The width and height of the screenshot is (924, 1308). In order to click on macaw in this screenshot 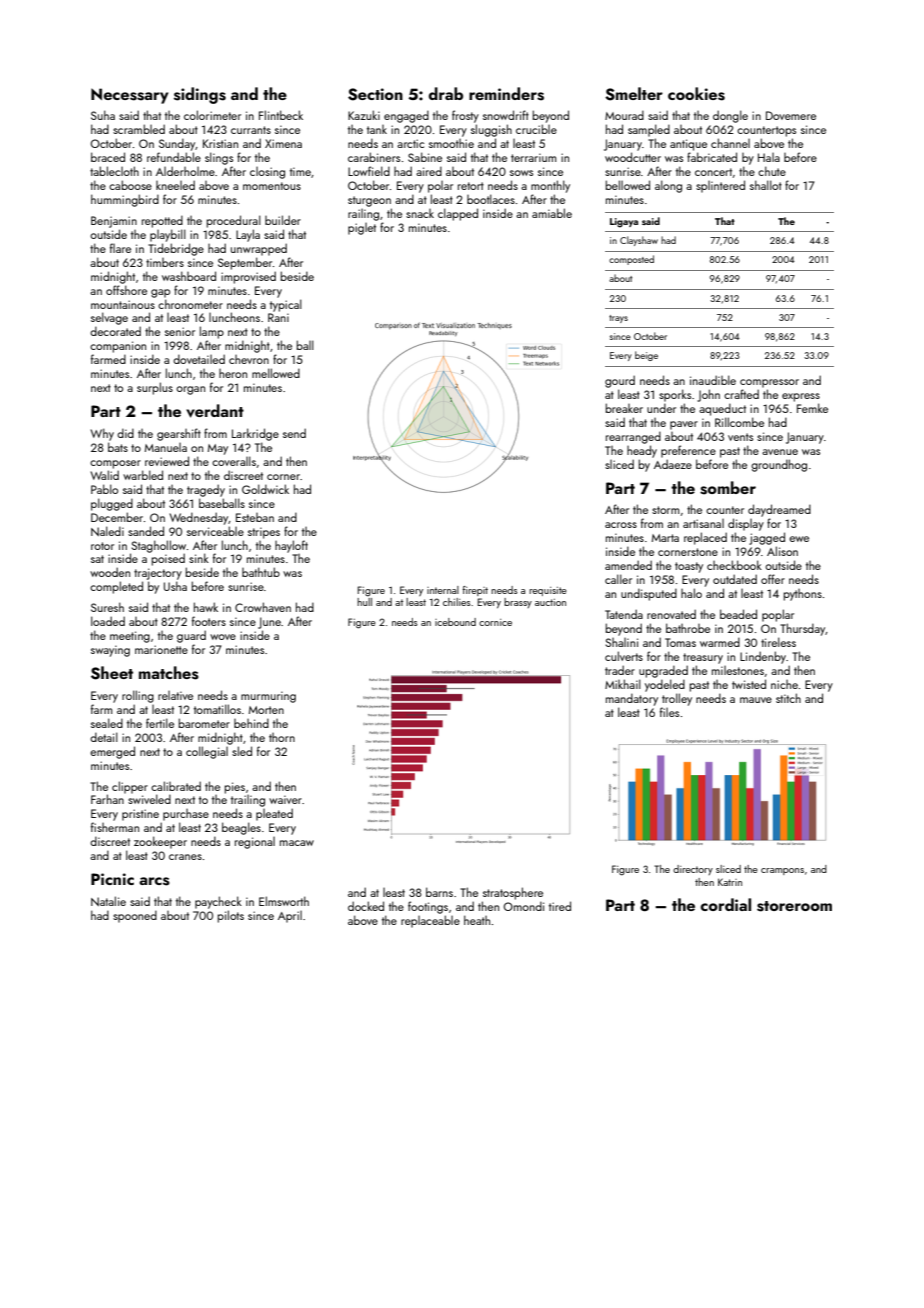, I will do `click(297, 843)`.
